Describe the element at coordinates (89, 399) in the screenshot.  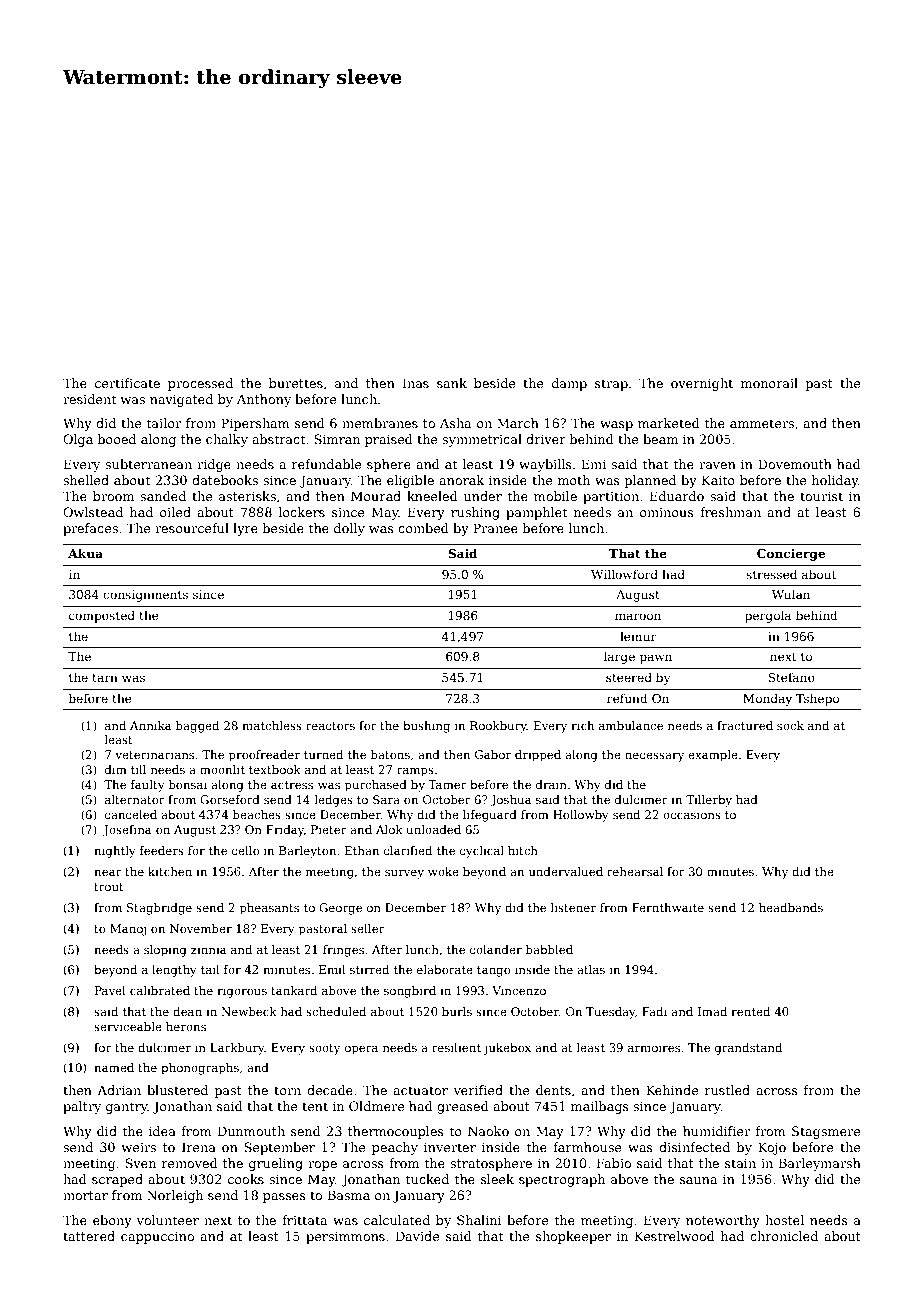
I see `resident` at that location.
